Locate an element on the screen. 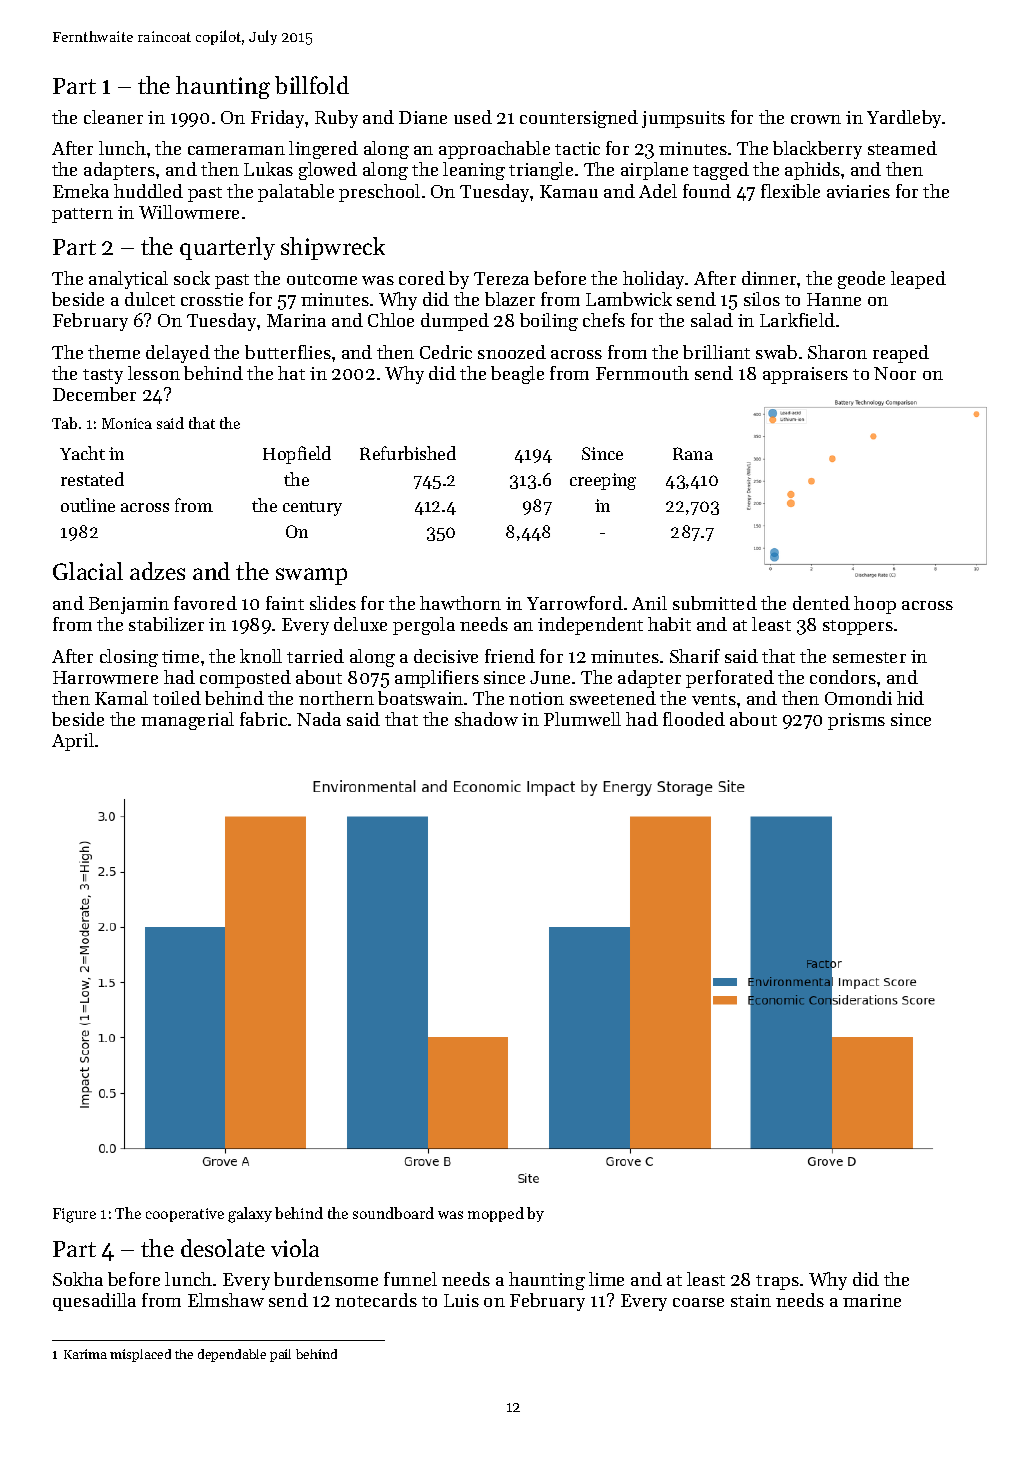 This screenshot has height=1465, width=1012. Chloe is located at coordinates (391, 320).
